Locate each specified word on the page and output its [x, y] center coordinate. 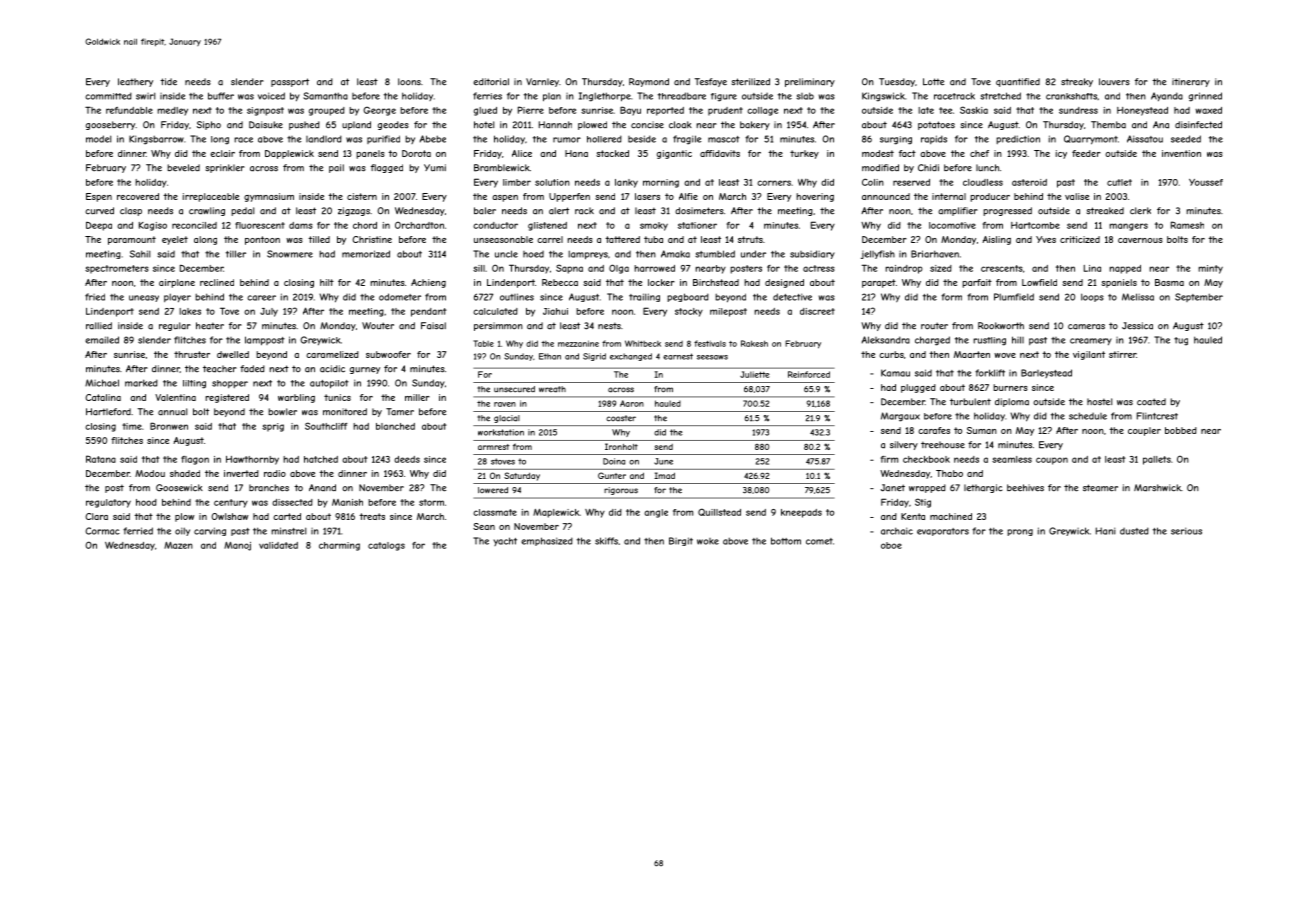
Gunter [612, 475]
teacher [220, 369]
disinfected [1198, 125]
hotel [484, 125]
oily [182, 531]
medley [172, 111]
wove [1005, 355]
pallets [1157, 460]
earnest [678, 356]
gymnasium [269, 197]
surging [896, 140]
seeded [1186, 139]
